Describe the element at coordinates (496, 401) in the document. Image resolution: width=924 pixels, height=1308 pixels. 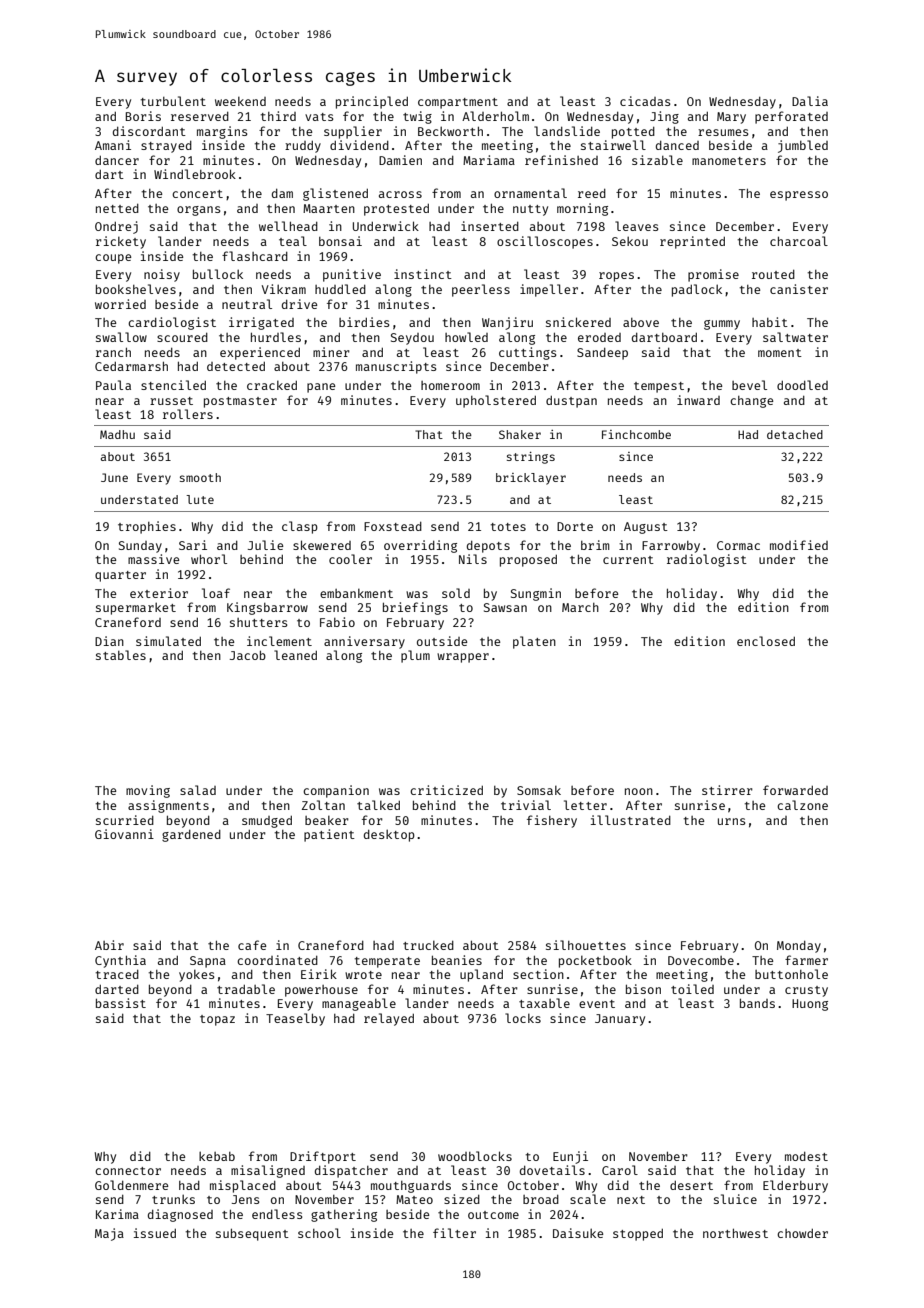
I see `upholstered` at that location.
